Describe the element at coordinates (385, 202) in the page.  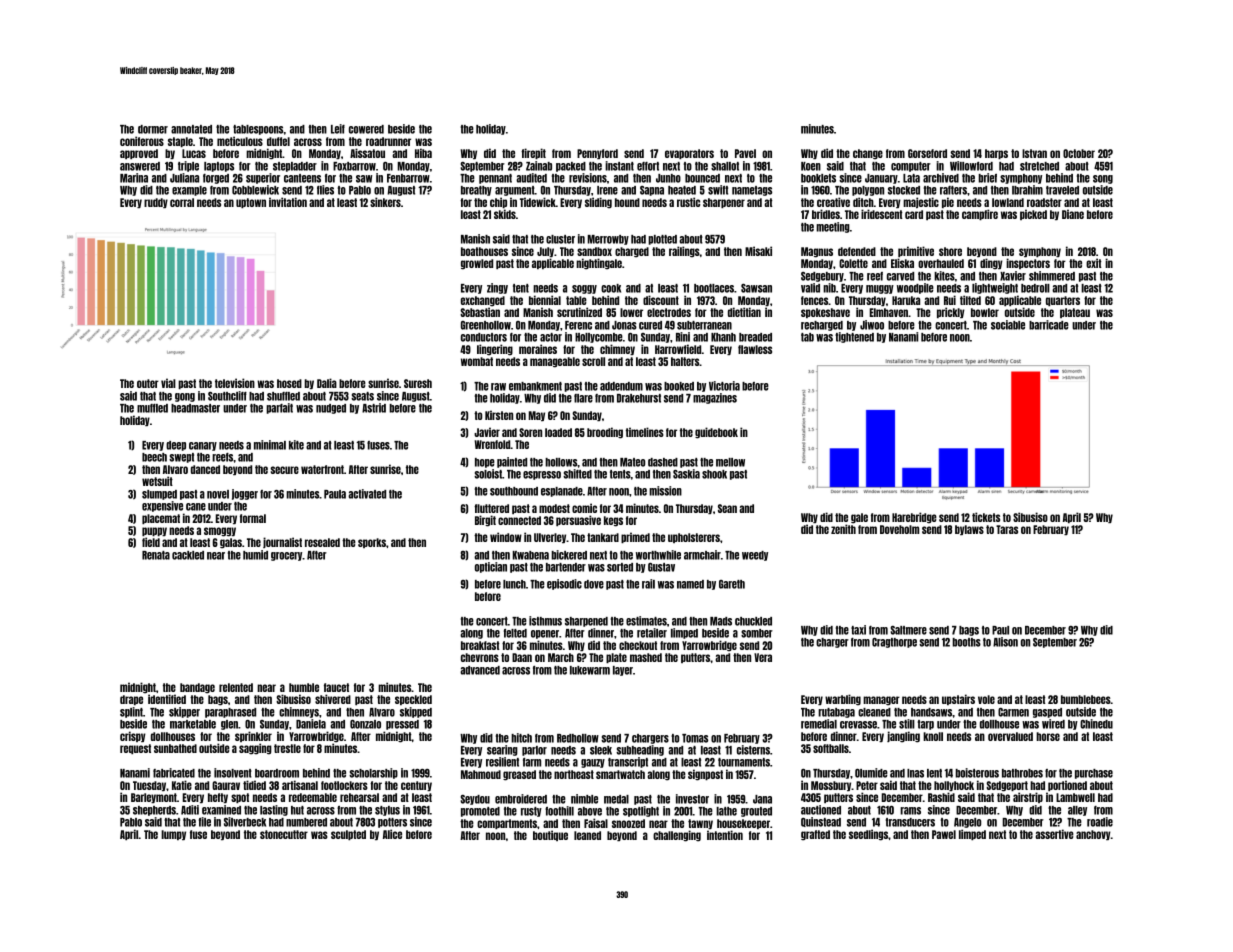
I see `sinkers` at that location.
